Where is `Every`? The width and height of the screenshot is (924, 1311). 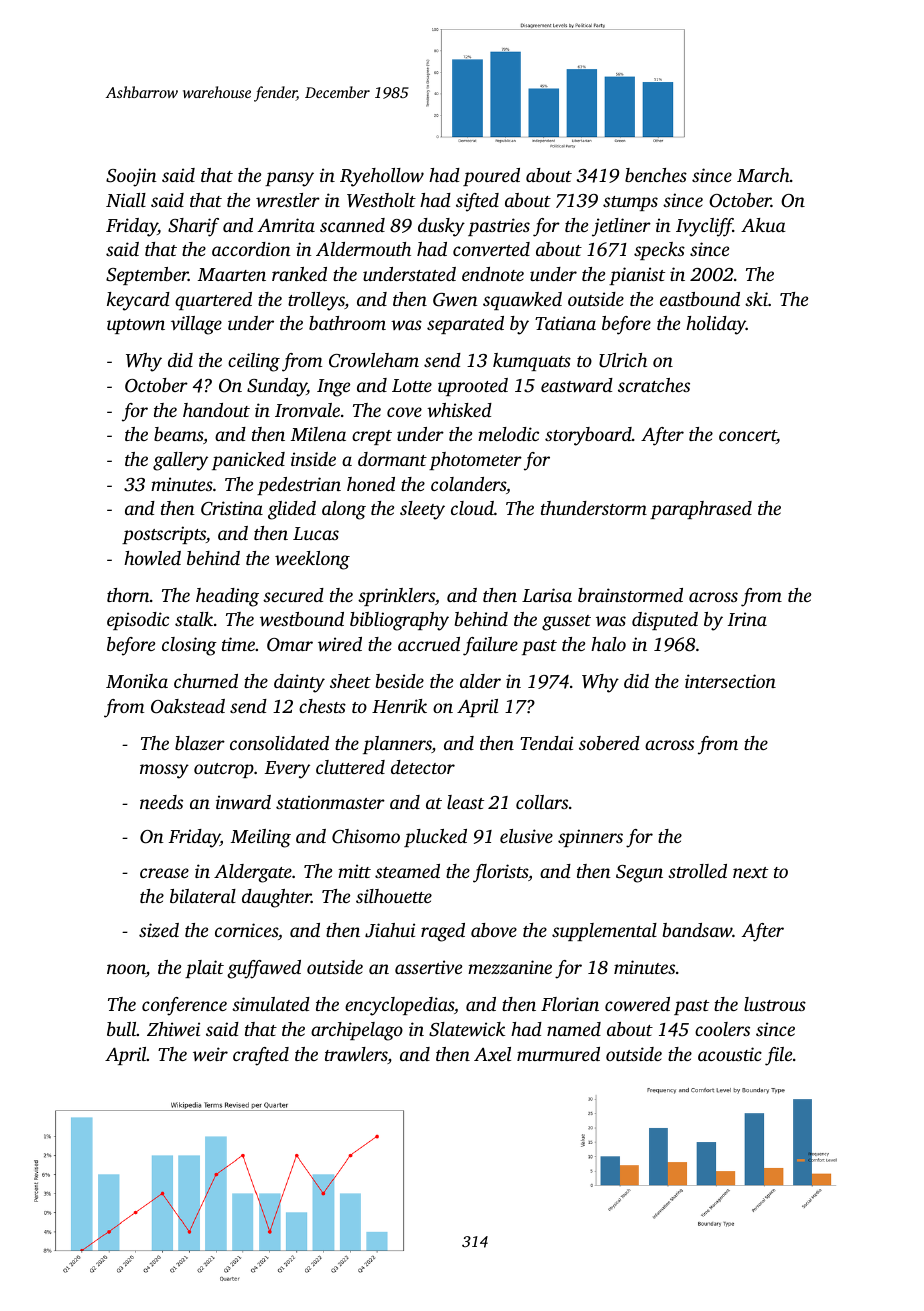
Every is located at coordinates (287, 770).
